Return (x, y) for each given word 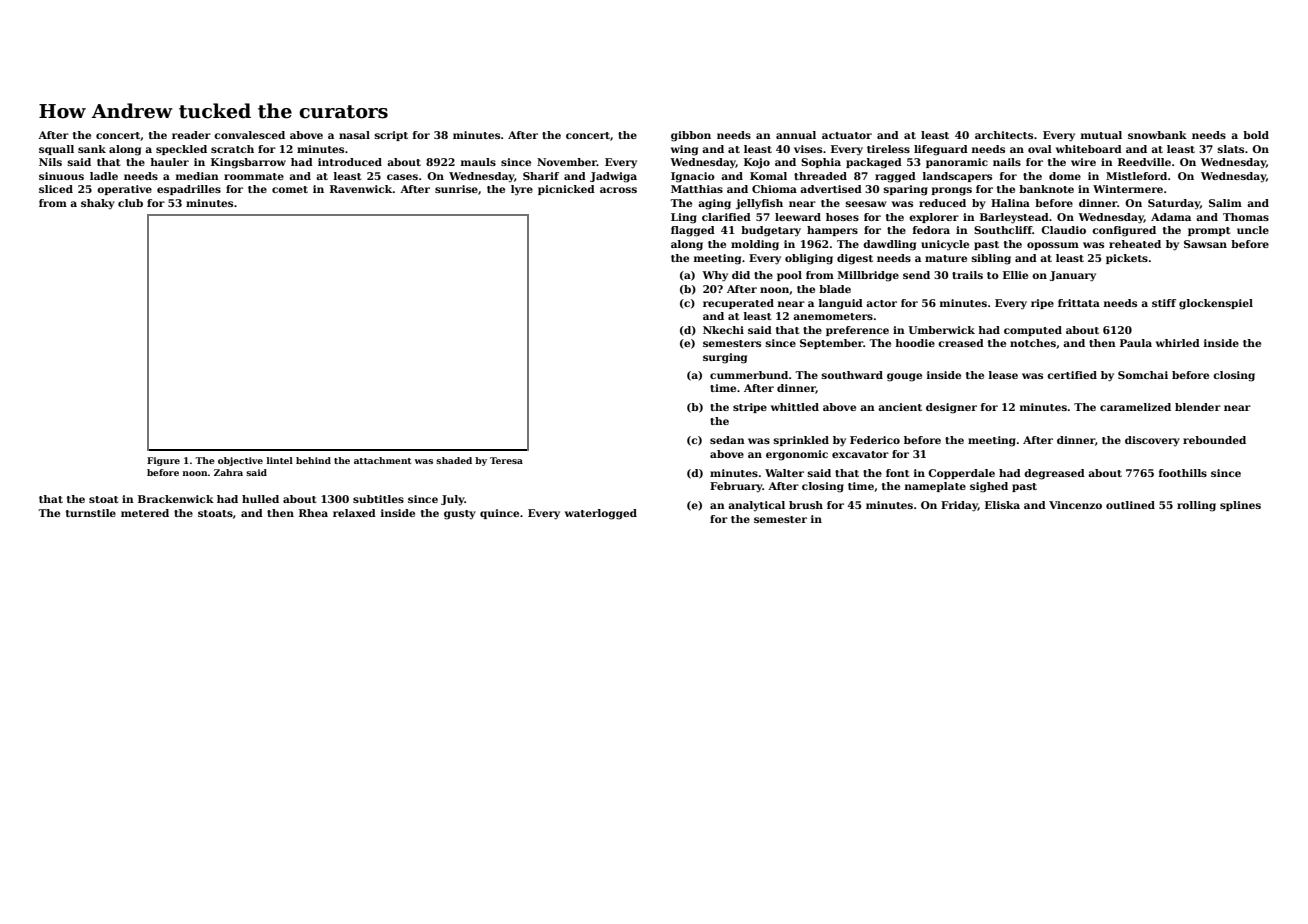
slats (1231, 149)
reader (191, 135)
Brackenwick (176, 499)
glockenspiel (1216, 304)
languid (841, 304)
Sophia (821, 163)
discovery (1152, 441)
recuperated (738, 304)
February (736, 487)
